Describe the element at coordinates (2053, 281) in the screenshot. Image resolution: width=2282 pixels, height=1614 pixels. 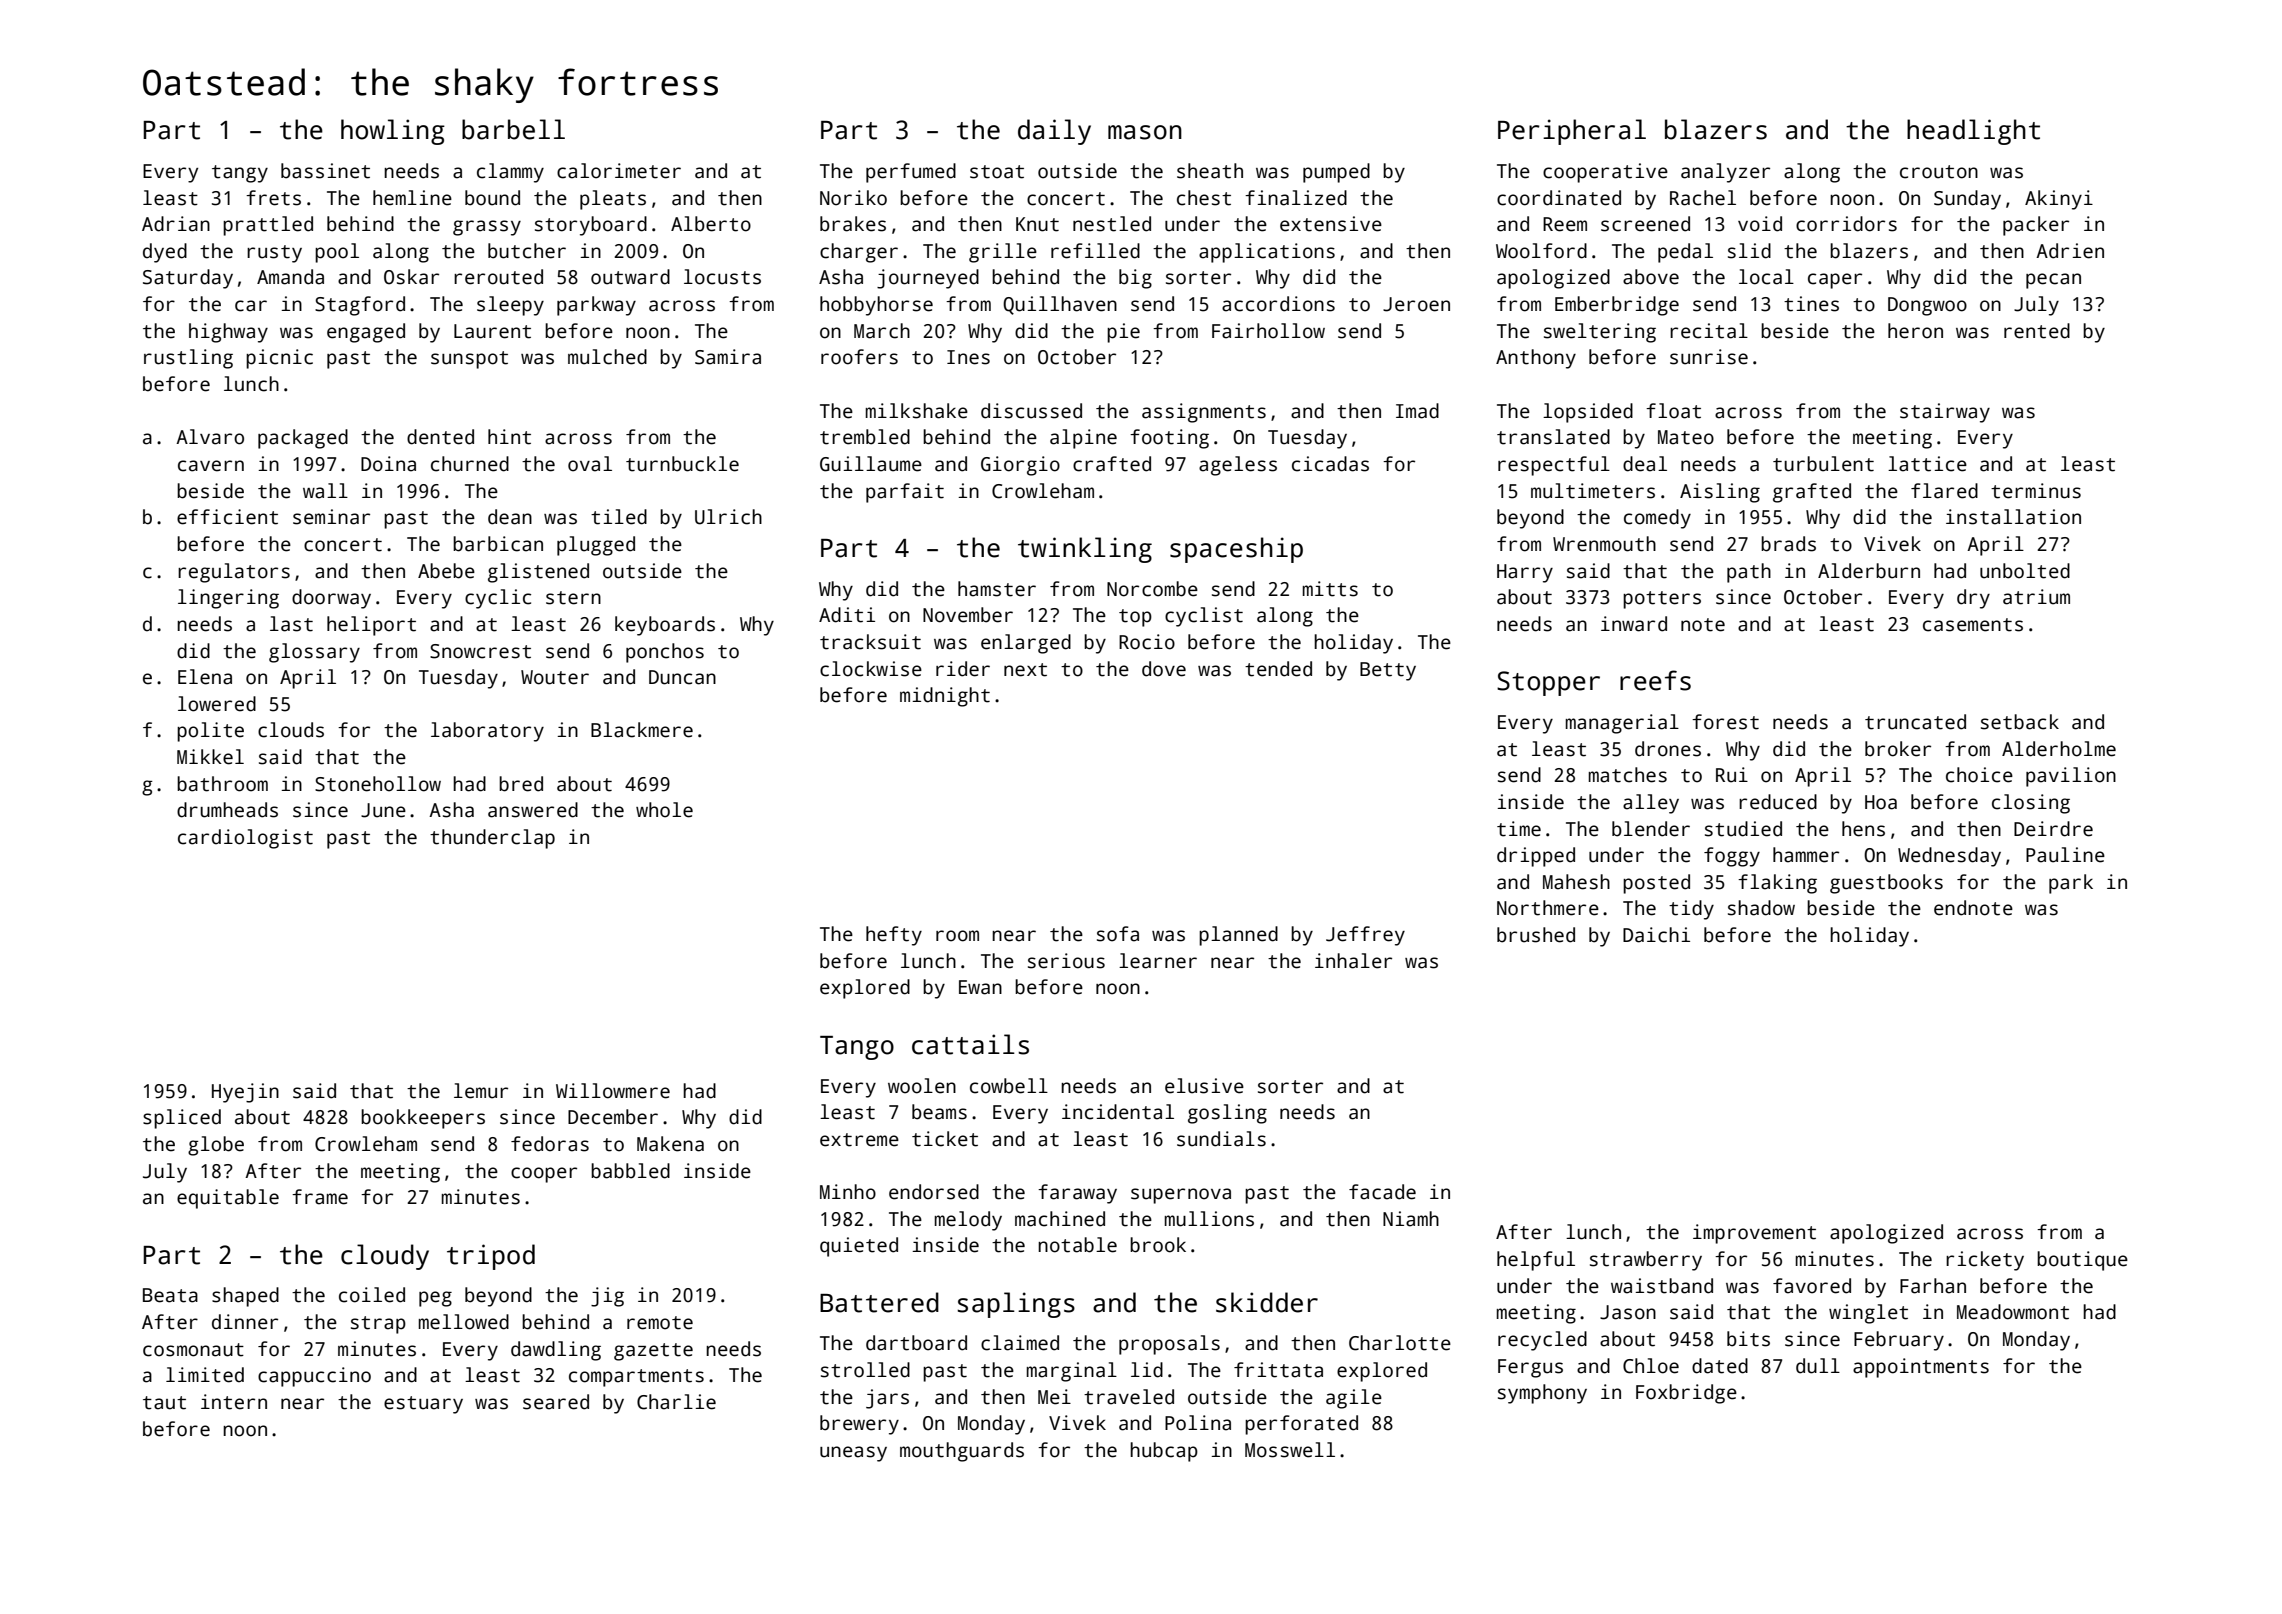
I see `pecan` at that location.
